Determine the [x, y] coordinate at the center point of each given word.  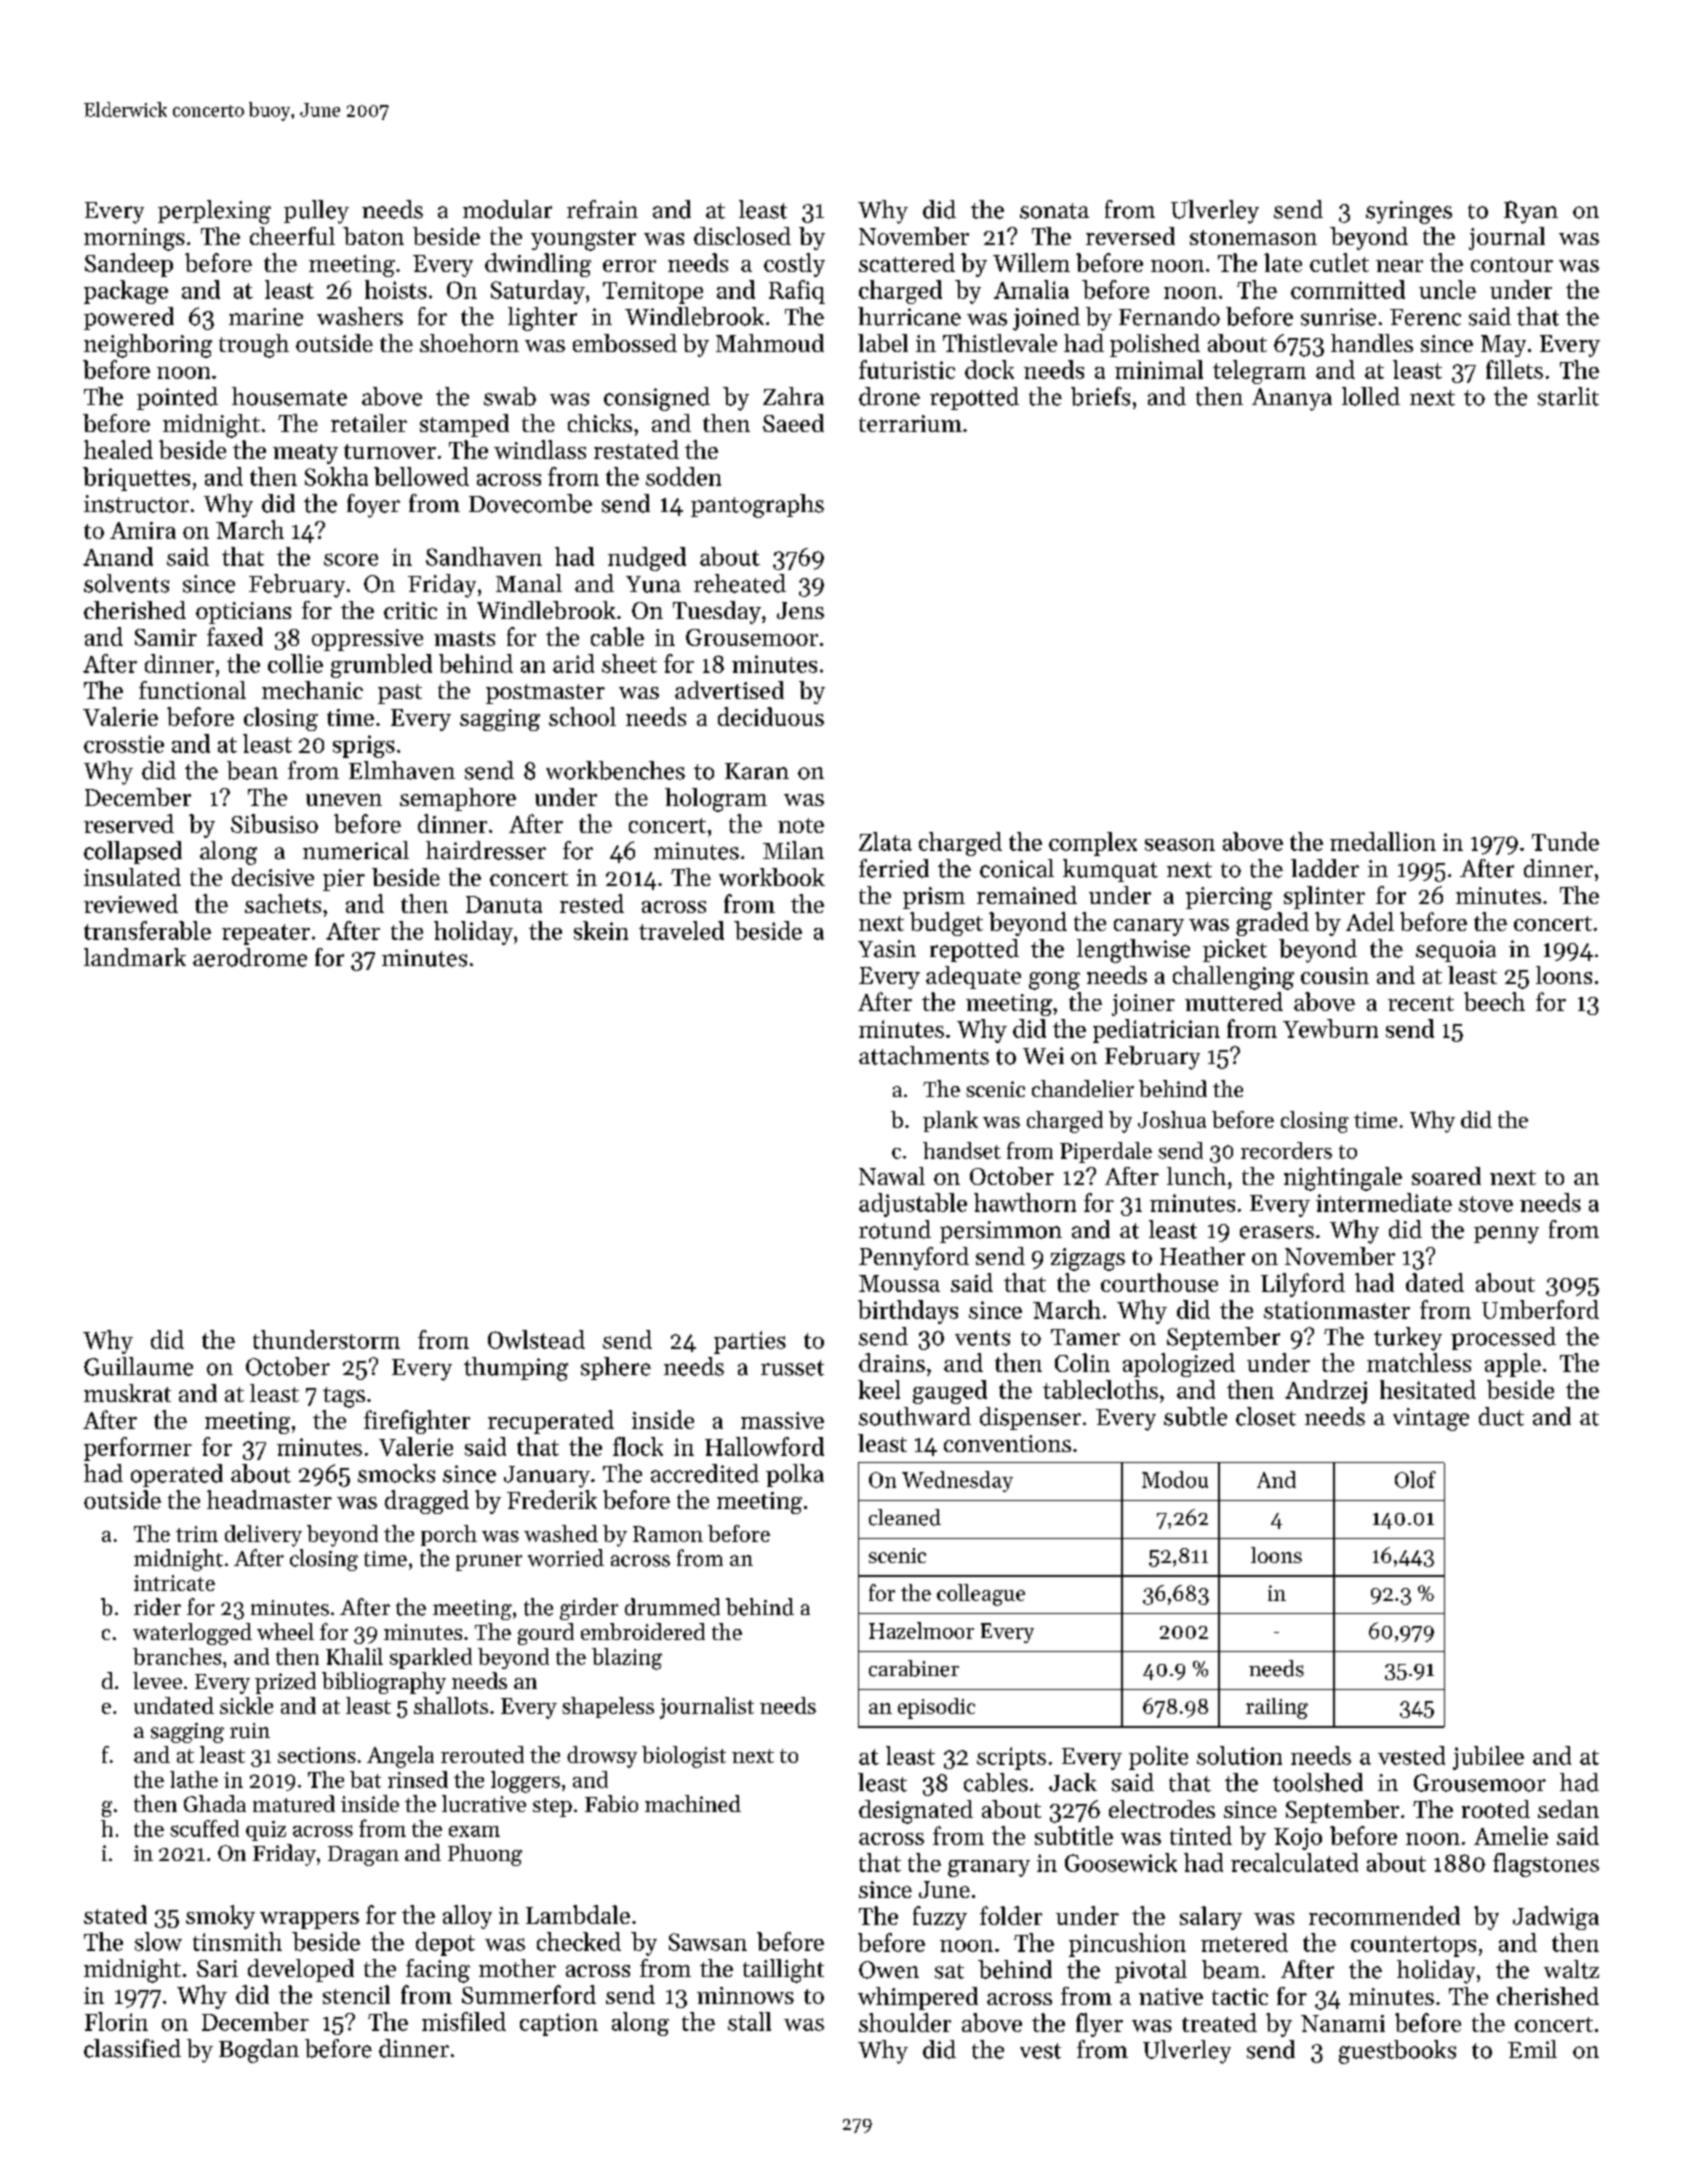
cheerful [292, 236]
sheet [629, 663]
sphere [616, 1368]
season [1180, 844]
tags [344, 1397]
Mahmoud [770, 343]
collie [295, 663]
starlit [1568, 396]
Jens [800, 610]
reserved [129, 823]
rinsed [418, 1779]
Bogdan [259, 2051]
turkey [1408, 1339]
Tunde [1565, 841]
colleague [981, 1595]
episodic [936, 1708]
